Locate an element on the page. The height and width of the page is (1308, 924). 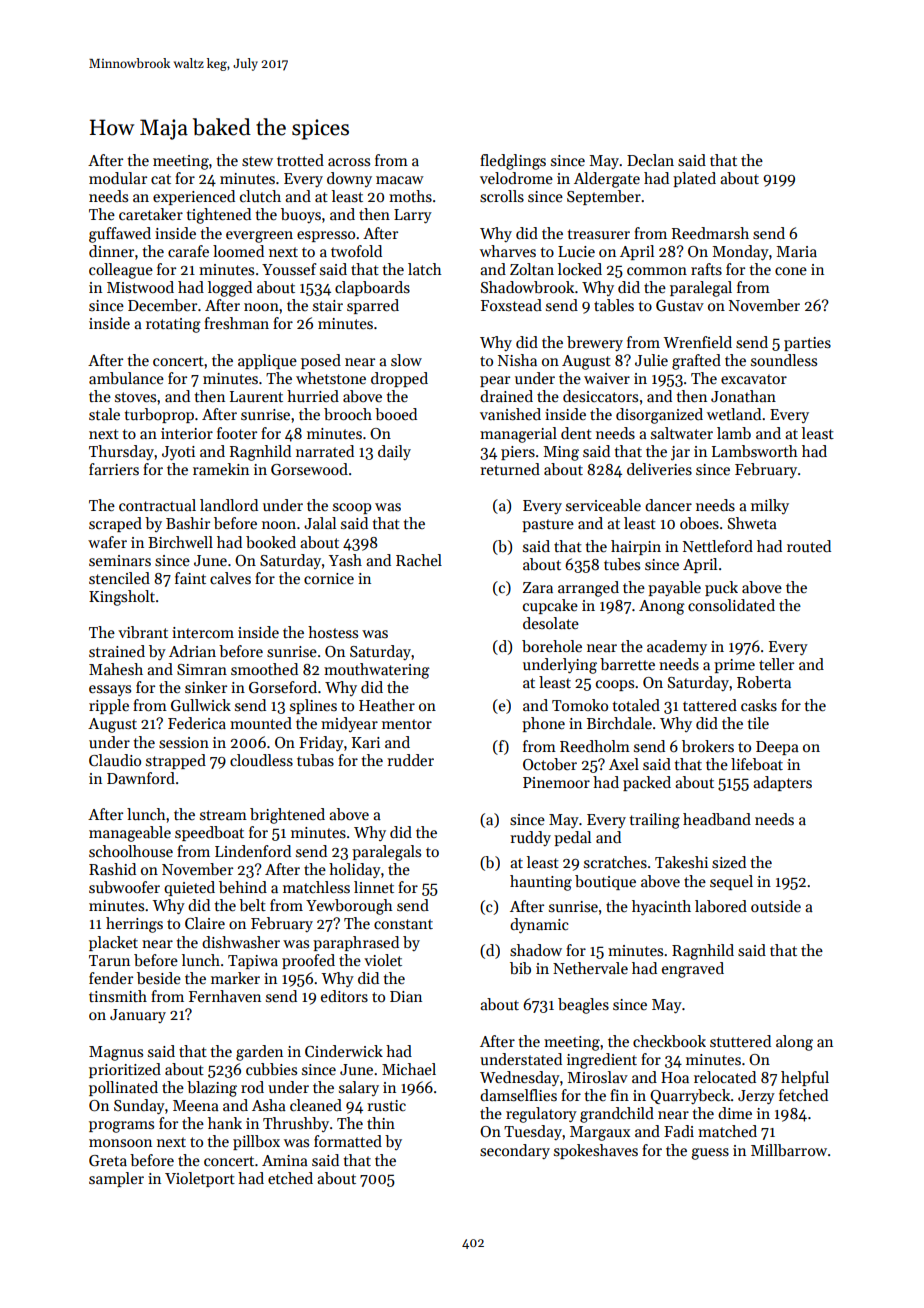
Gustav is located at coordinates (680, 306).
